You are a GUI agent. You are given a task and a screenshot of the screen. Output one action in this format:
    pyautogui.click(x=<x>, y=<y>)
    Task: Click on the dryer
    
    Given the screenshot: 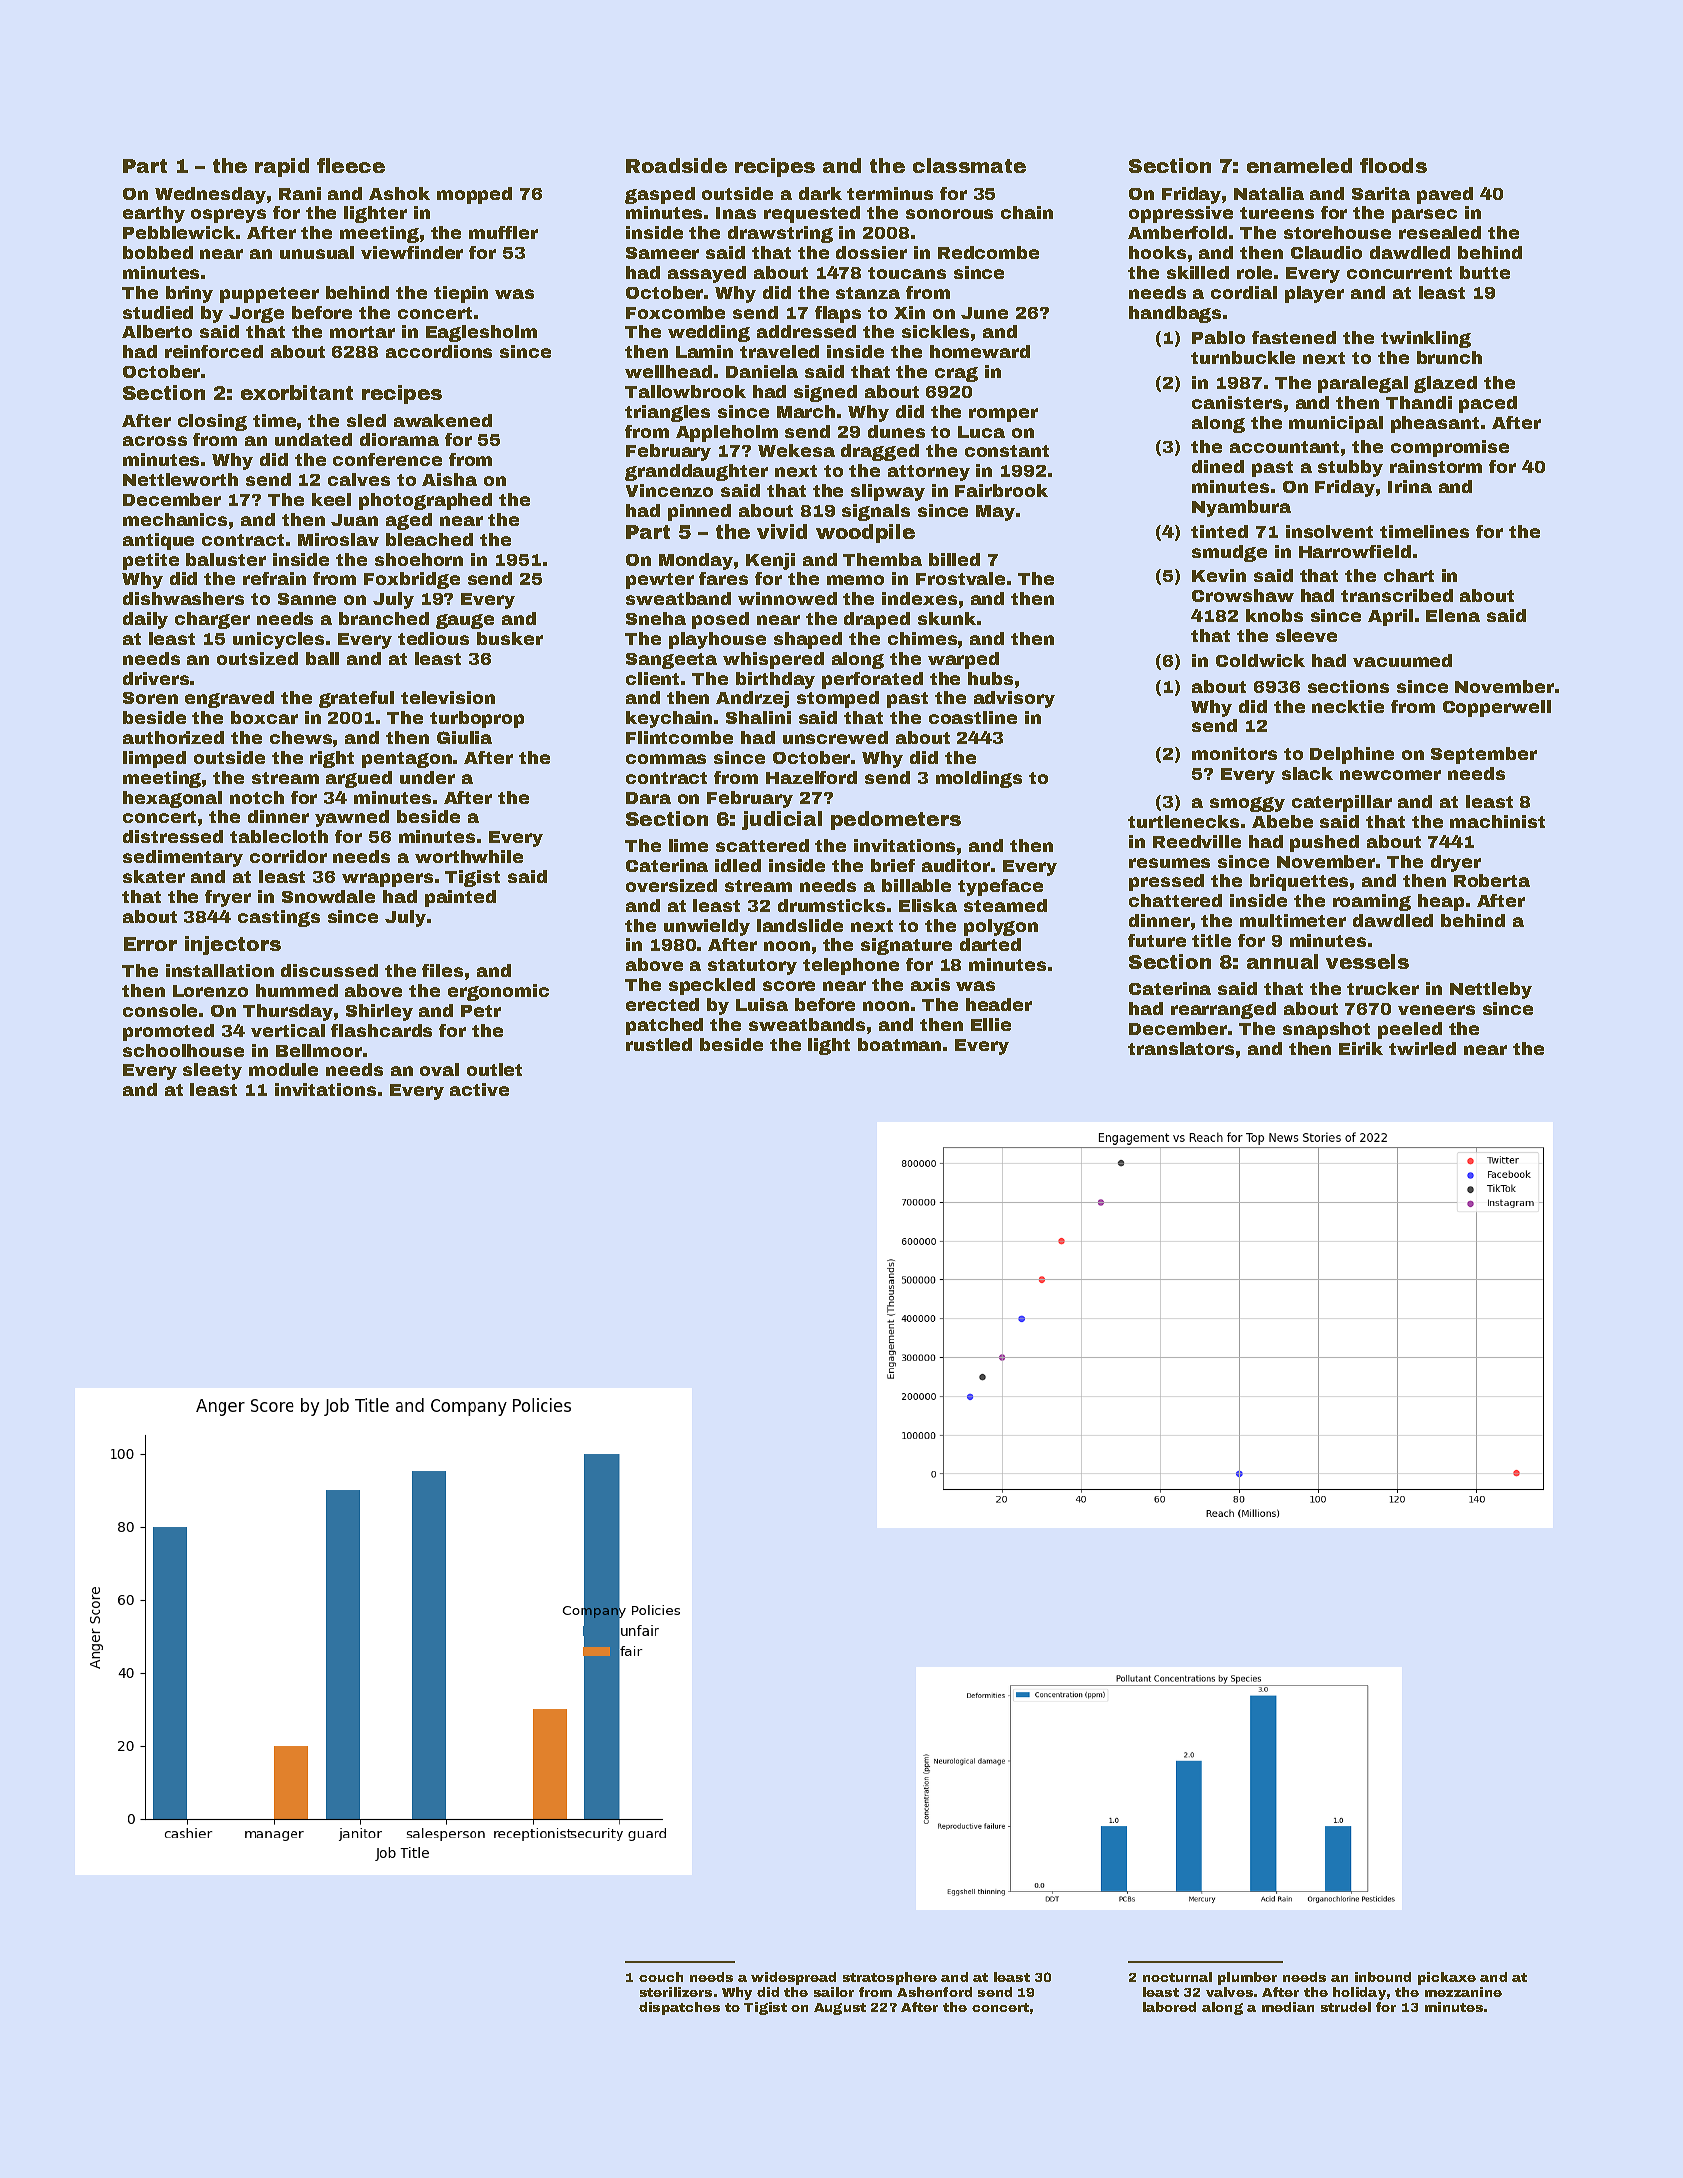 What is the action you would take?
    pyautogui.click(x=1456, y=863)
